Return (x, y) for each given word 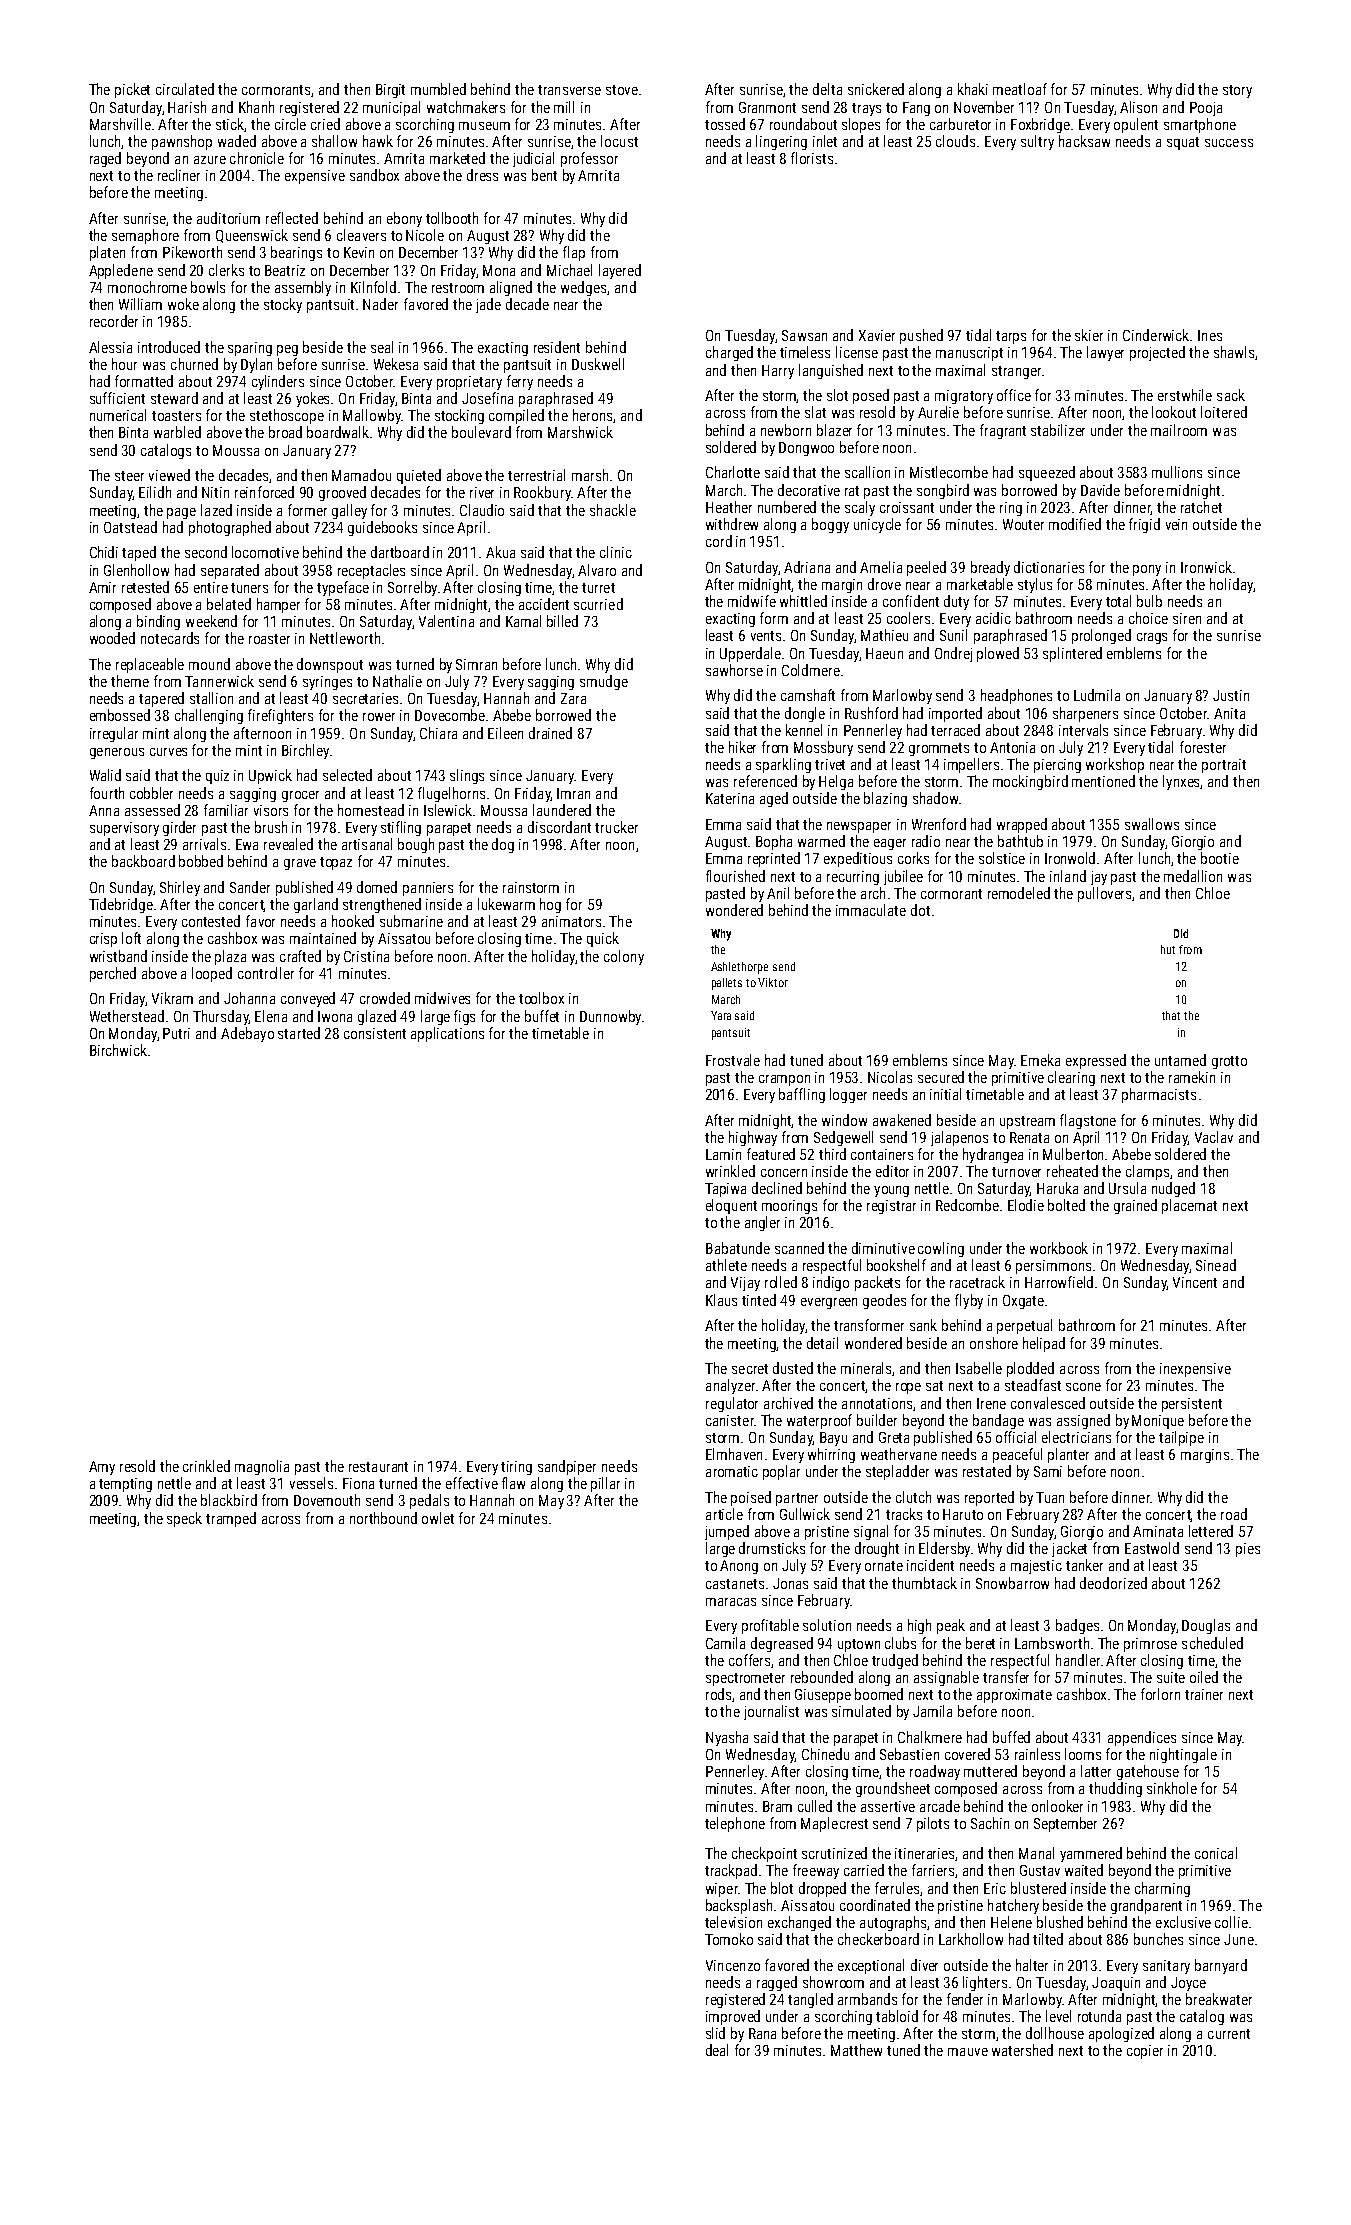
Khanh (256, 107)
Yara (721, 1015)
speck (184, 1519)
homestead (371, 810)
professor (589, 159)
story (1237, 91)
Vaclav (1214, 1137)
